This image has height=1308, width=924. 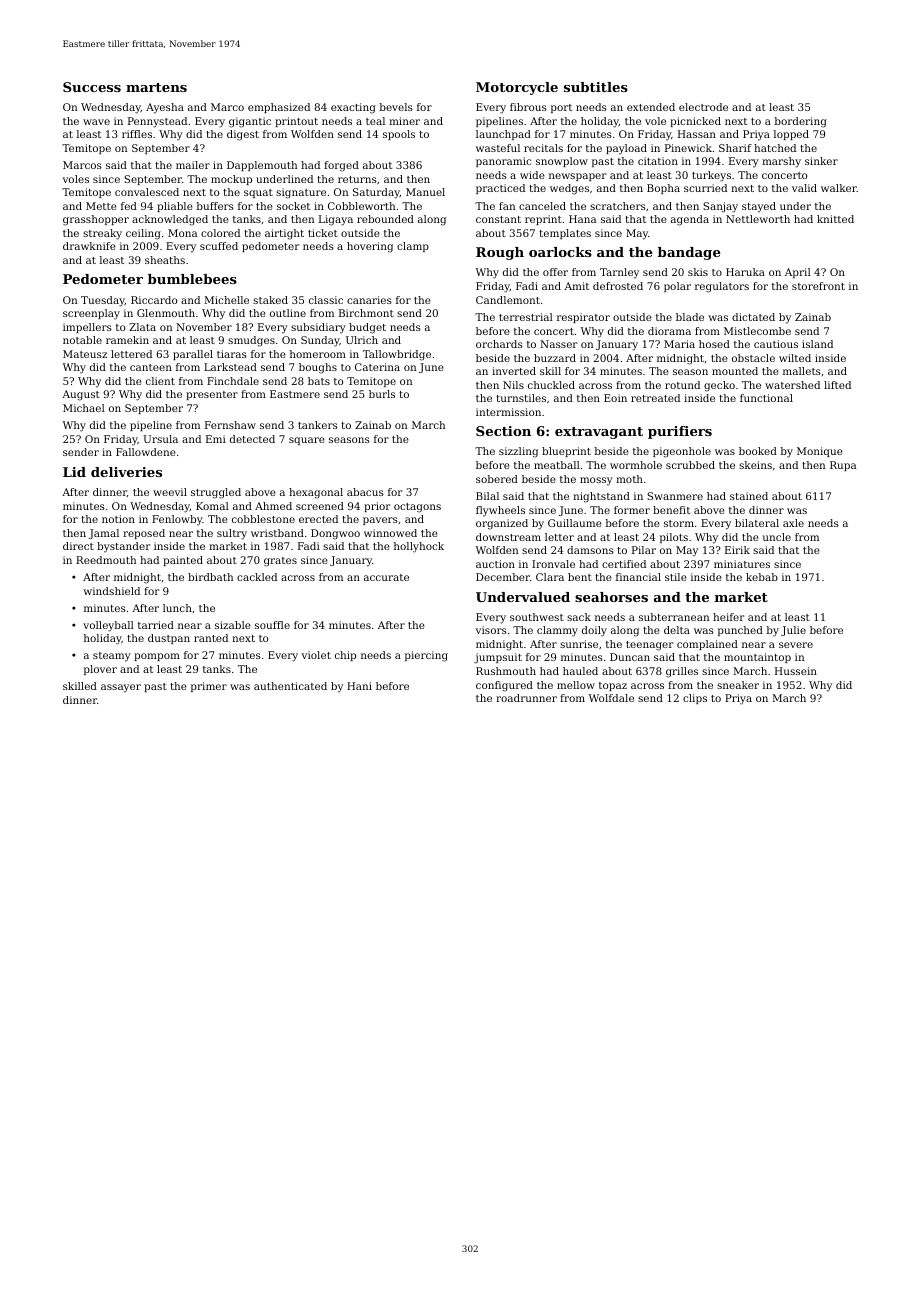 What do you see at coordinates (316, 655) in the image?
I see `violet` at bounding box center [316, 655].
